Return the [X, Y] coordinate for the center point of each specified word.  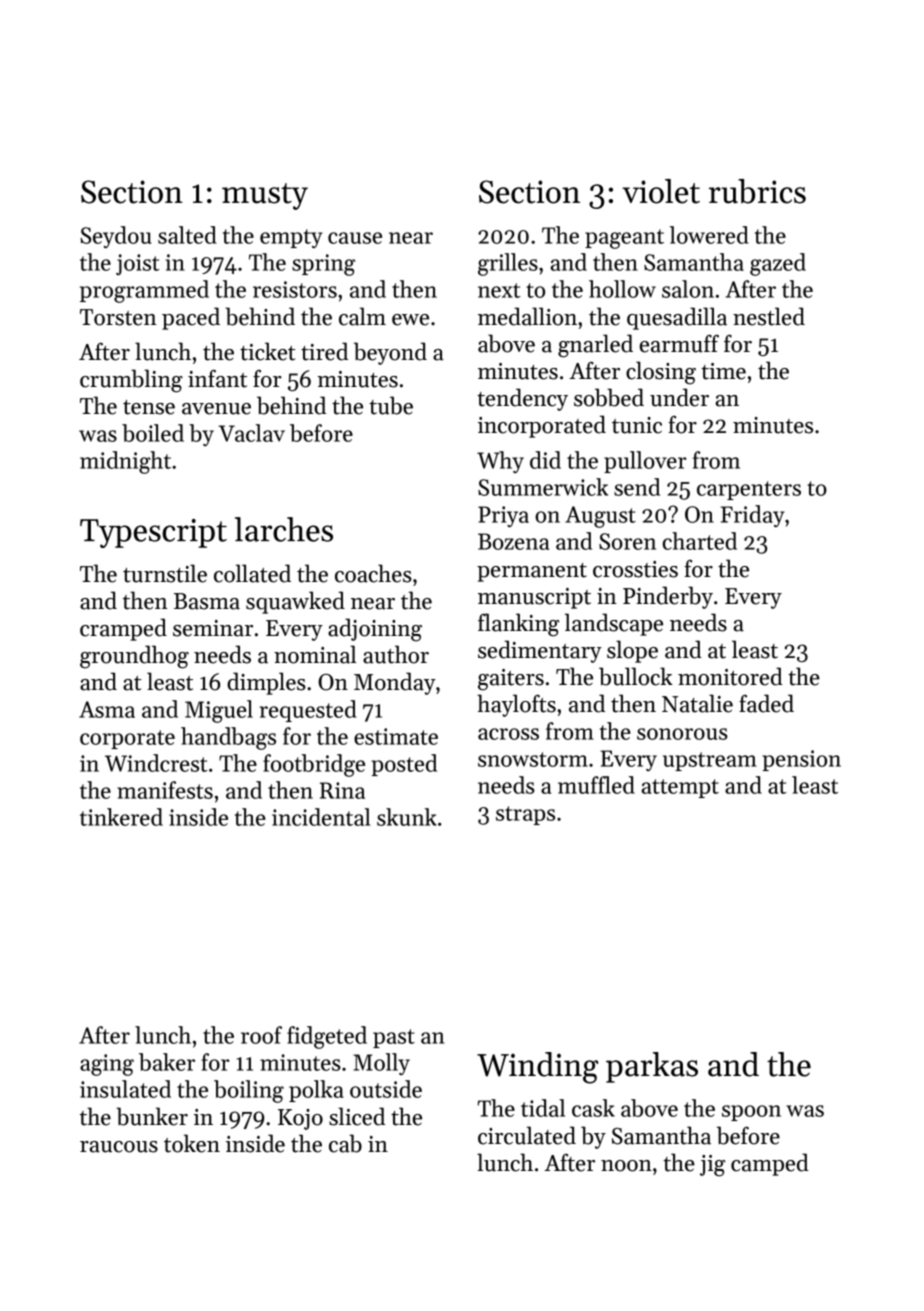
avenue [216, 409]
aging [107, 1065]
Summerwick [543, 487]
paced [191, 318]
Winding [538, 1068]
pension [801, 760]
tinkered [121, 817]
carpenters [749, 490]
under [679, 397]
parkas [652, 1067]
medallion [527, 316]
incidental [321, 817]
